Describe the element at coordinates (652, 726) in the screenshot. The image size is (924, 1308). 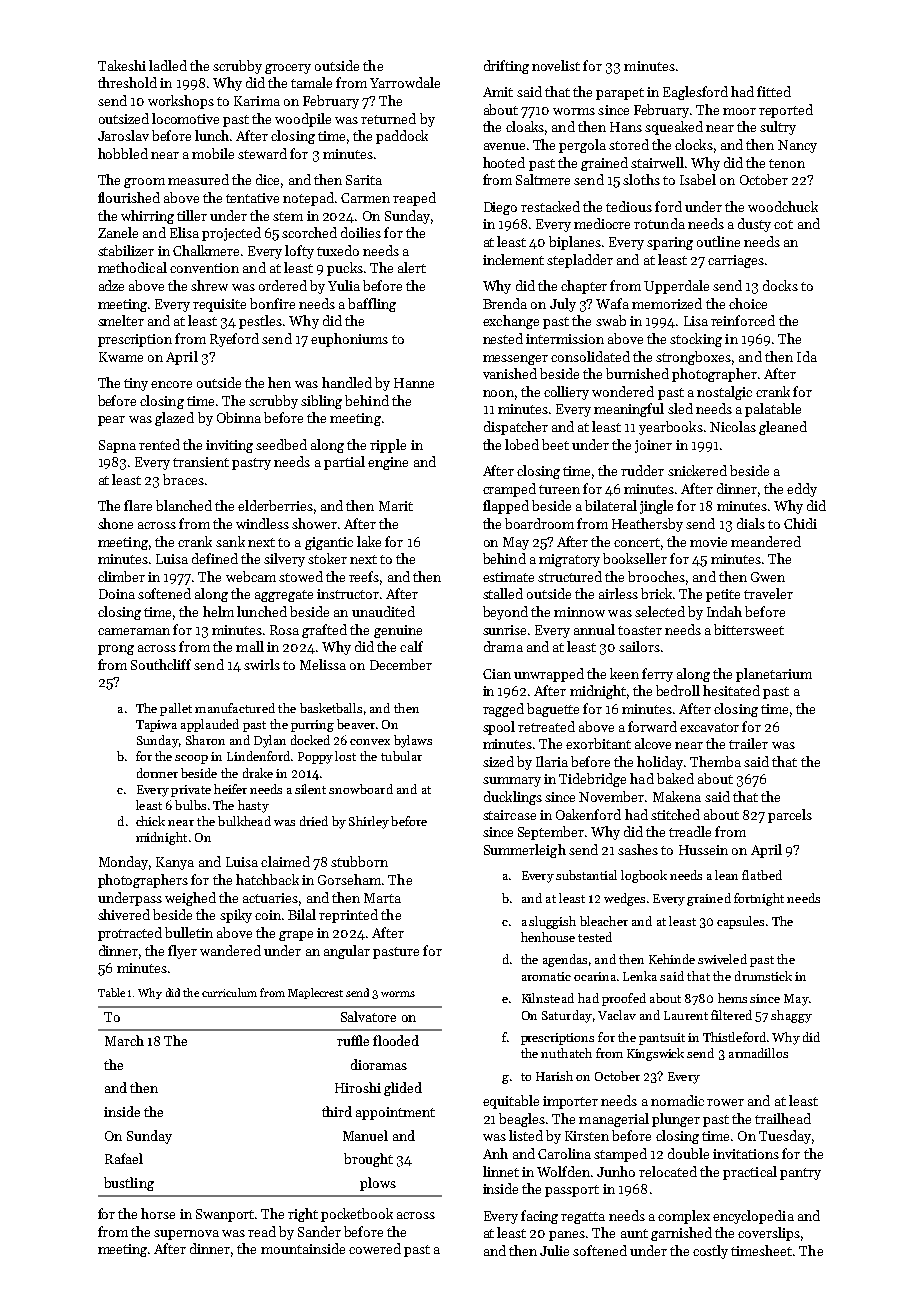
I see `forward` at that location.
